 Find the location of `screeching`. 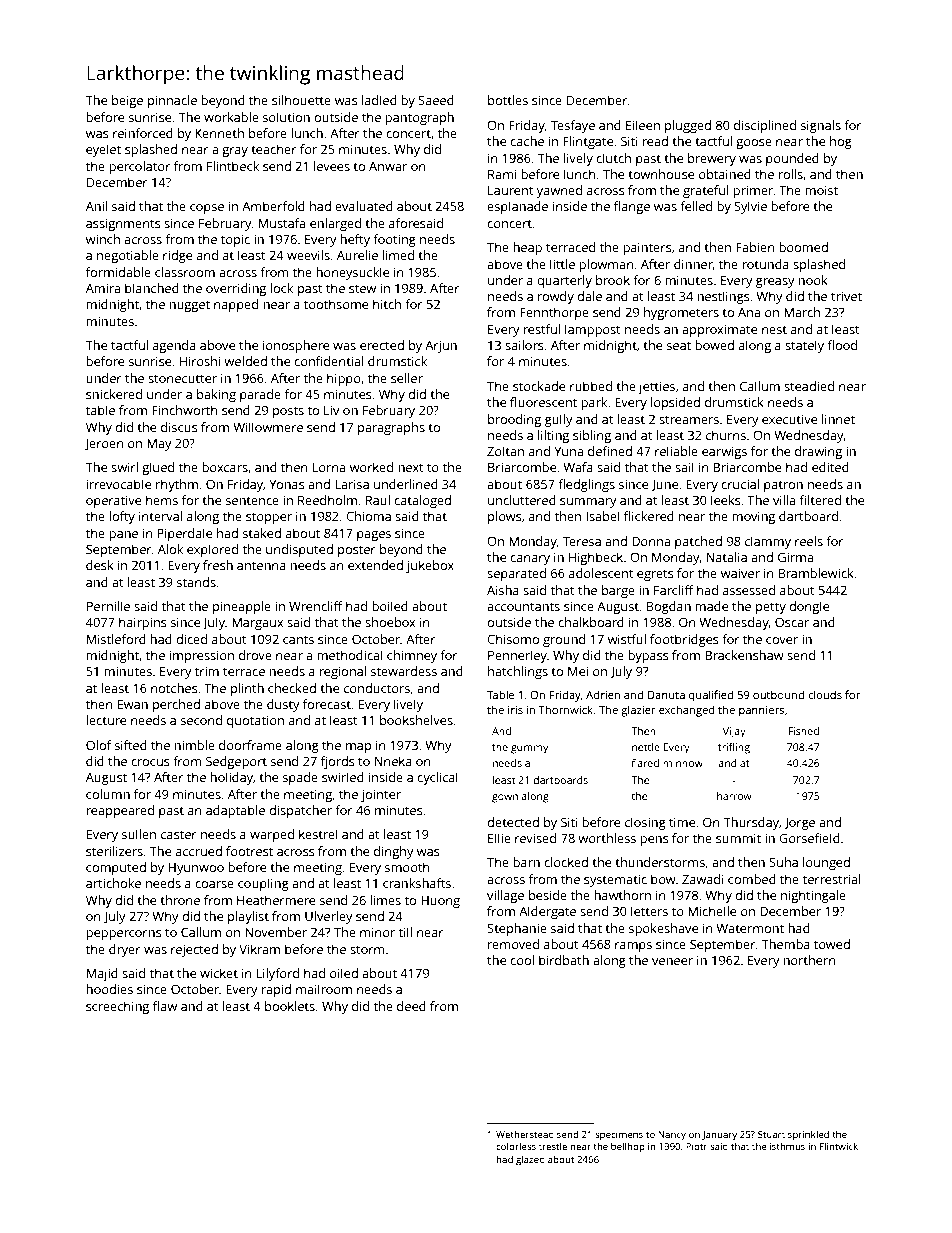

screeching is located at coordinates (117, 1007).
